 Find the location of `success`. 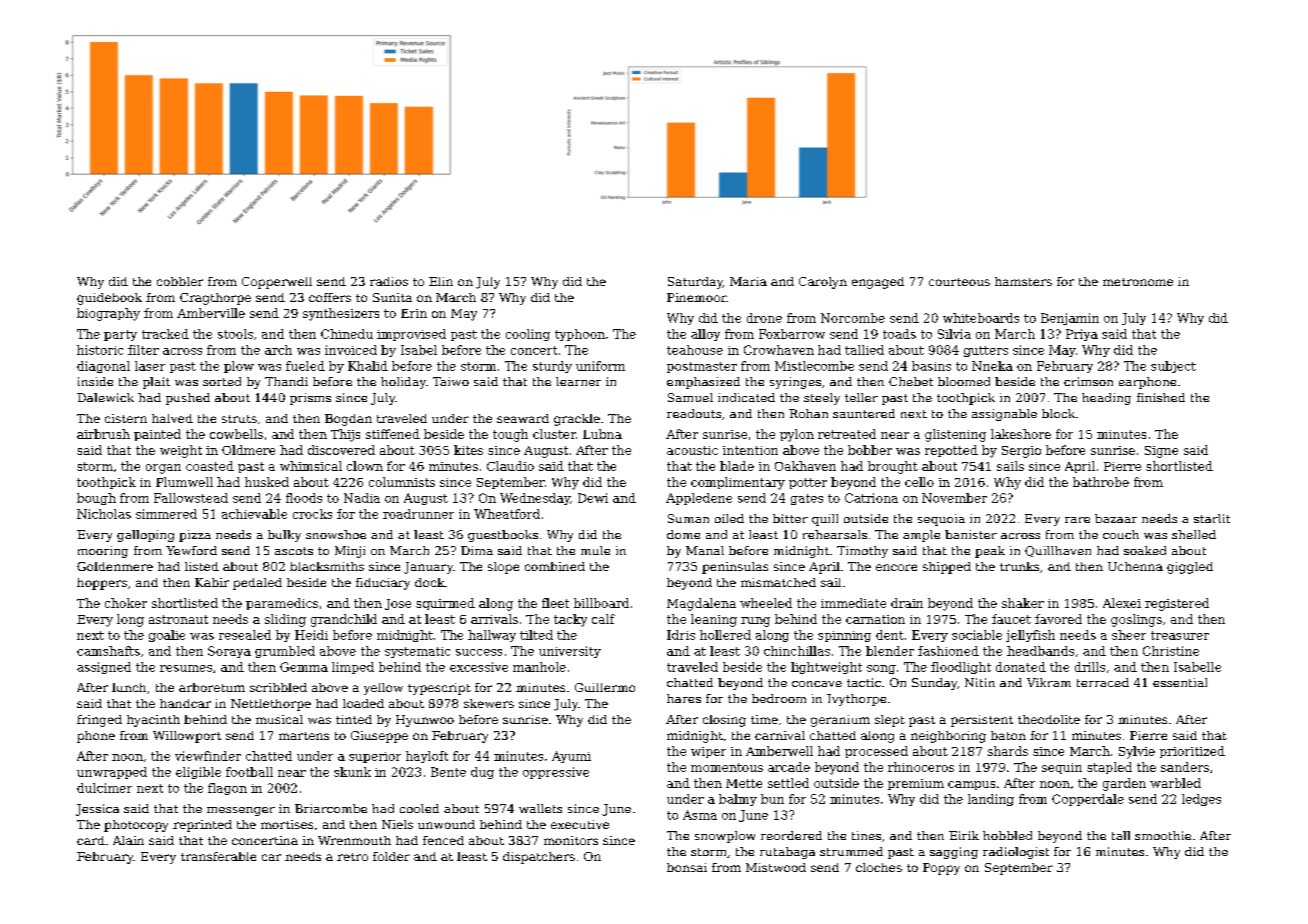

success is located at coordinates (479, 652).
